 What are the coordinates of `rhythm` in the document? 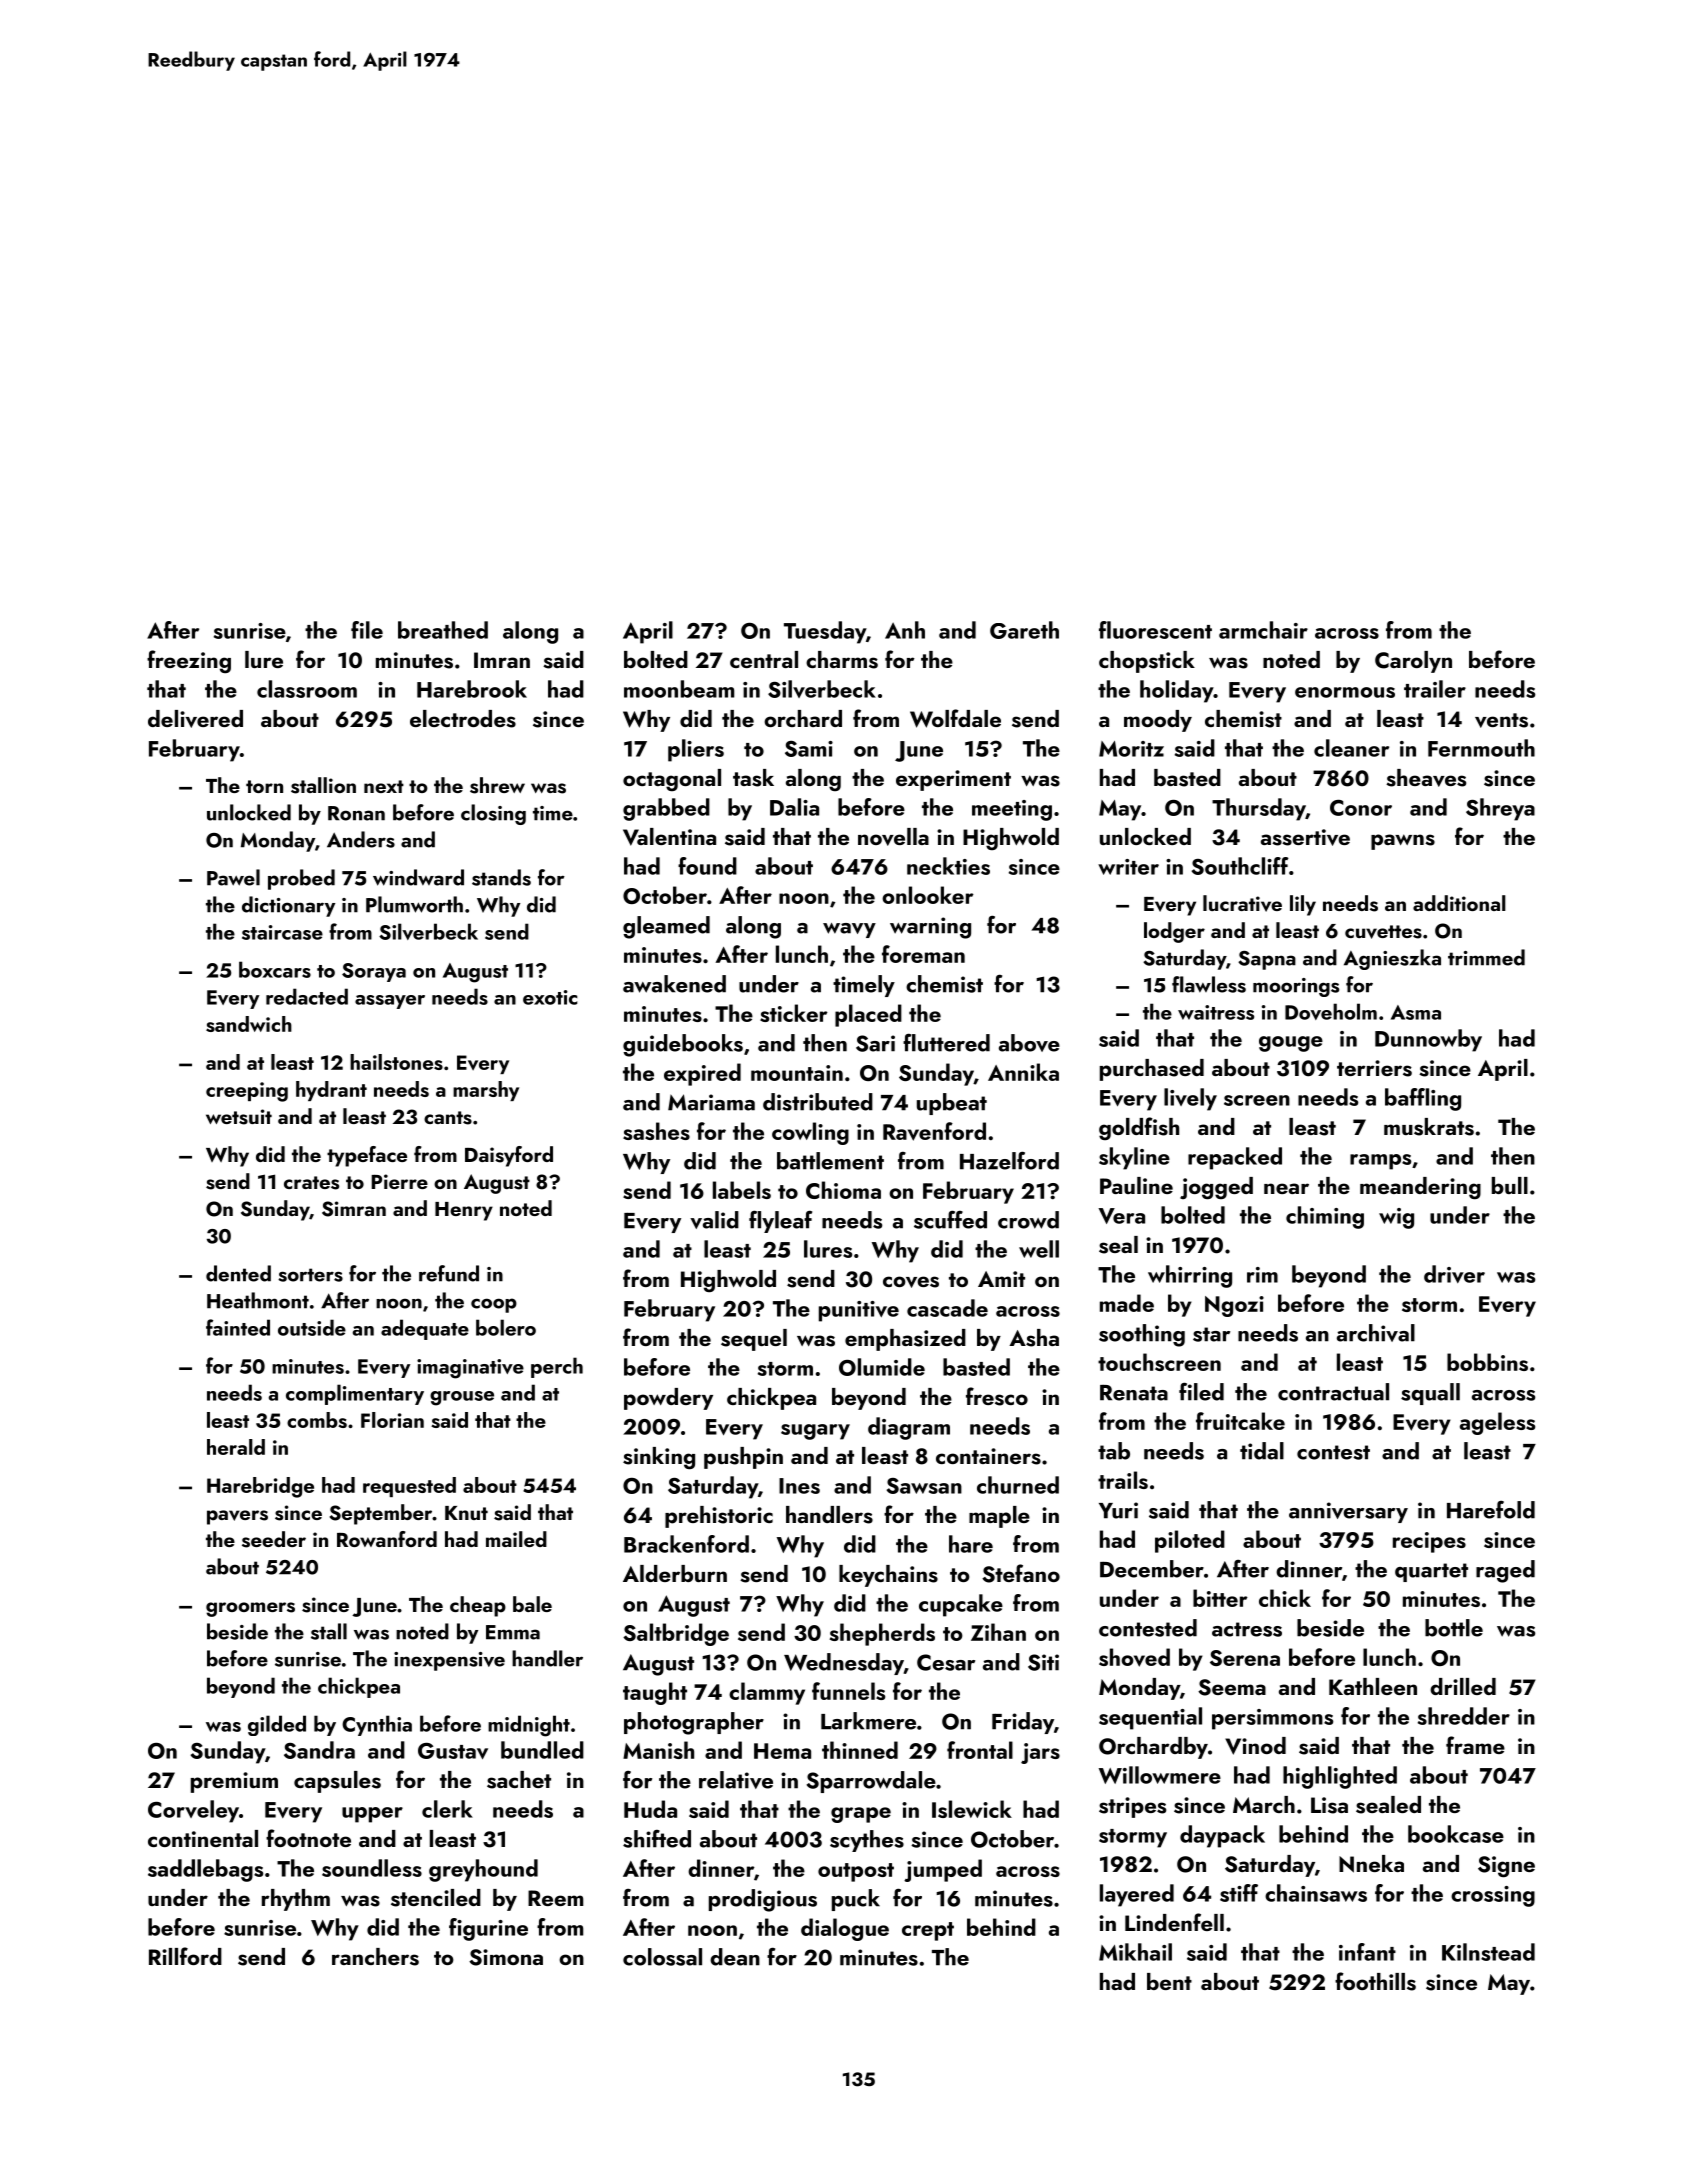 It's located at (296, 1900).
